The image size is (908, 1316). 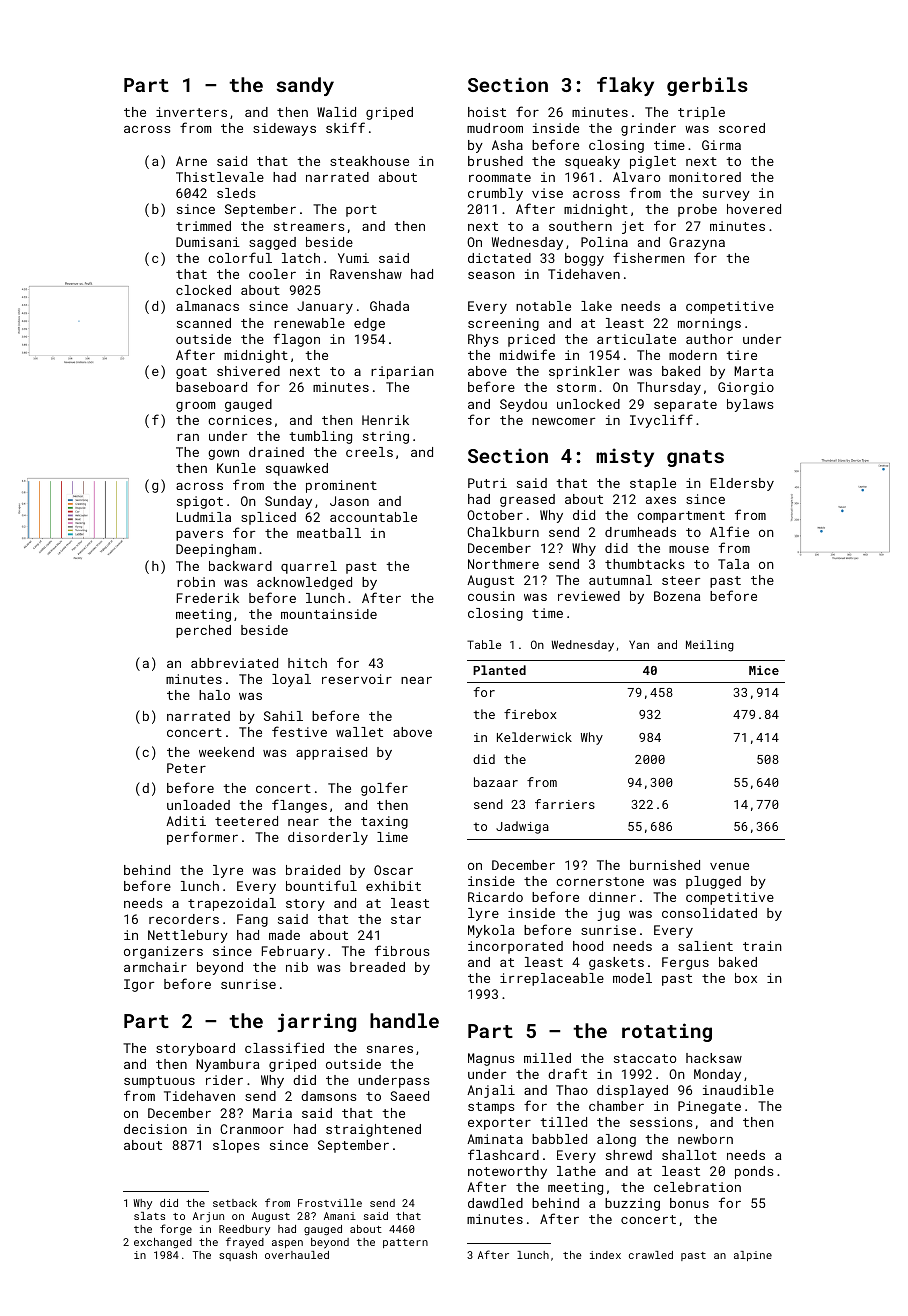 What do you see at coordinates (713, 882) in the screenshot?
I see `plugged` at bounding box center [713, 882].
